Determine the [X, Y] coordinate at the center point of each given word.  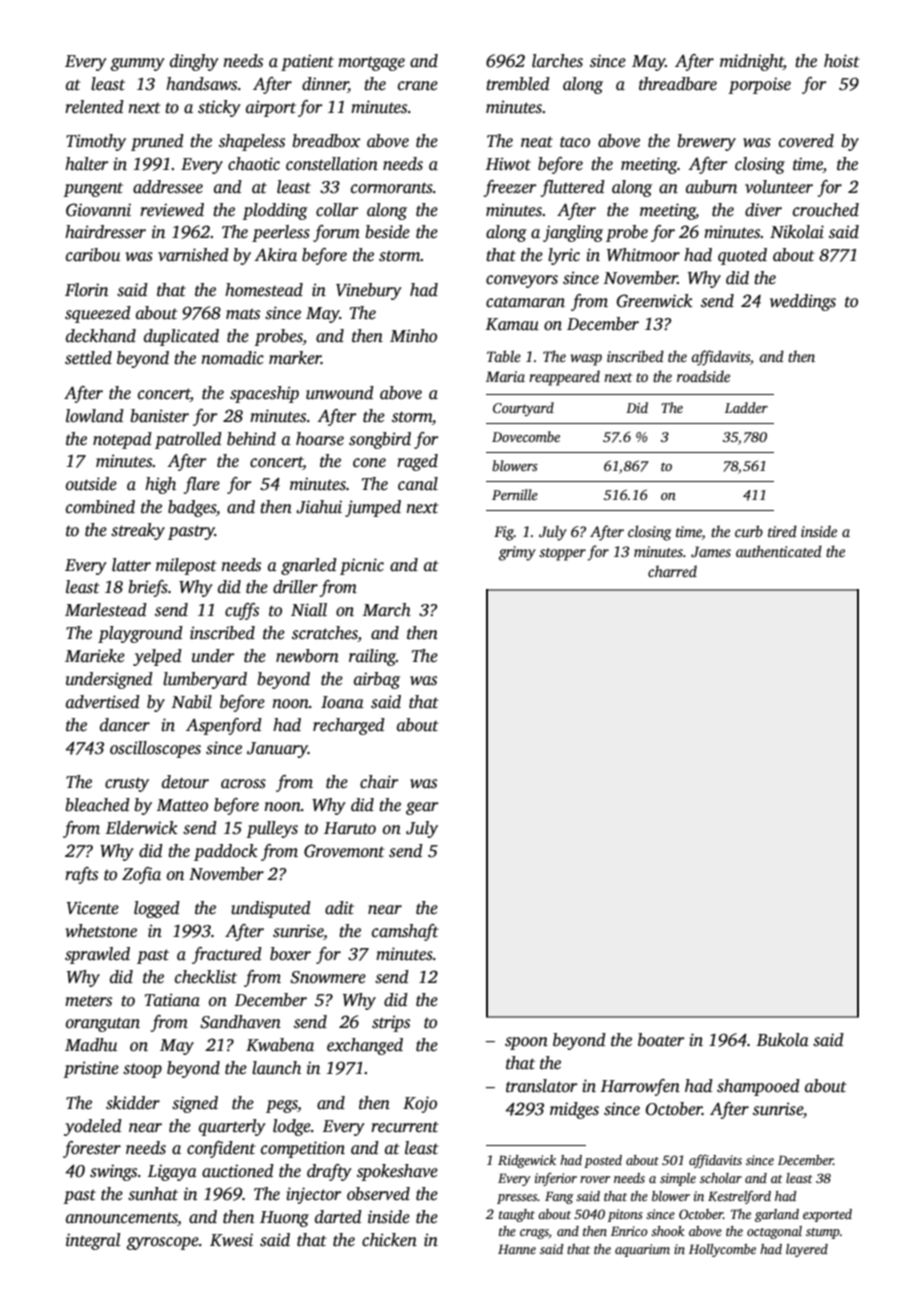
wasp [586, 360]
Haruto [350, 828]
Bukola [783, 1040]
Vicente [93, 908]
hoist [842, 61]
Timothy [96, 142]
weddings [803, 302]
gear [422, 808]
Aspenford [224, 726]
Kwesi [231, 1240]
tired [782, 531]
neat [537, 142]
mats [243, 314]
